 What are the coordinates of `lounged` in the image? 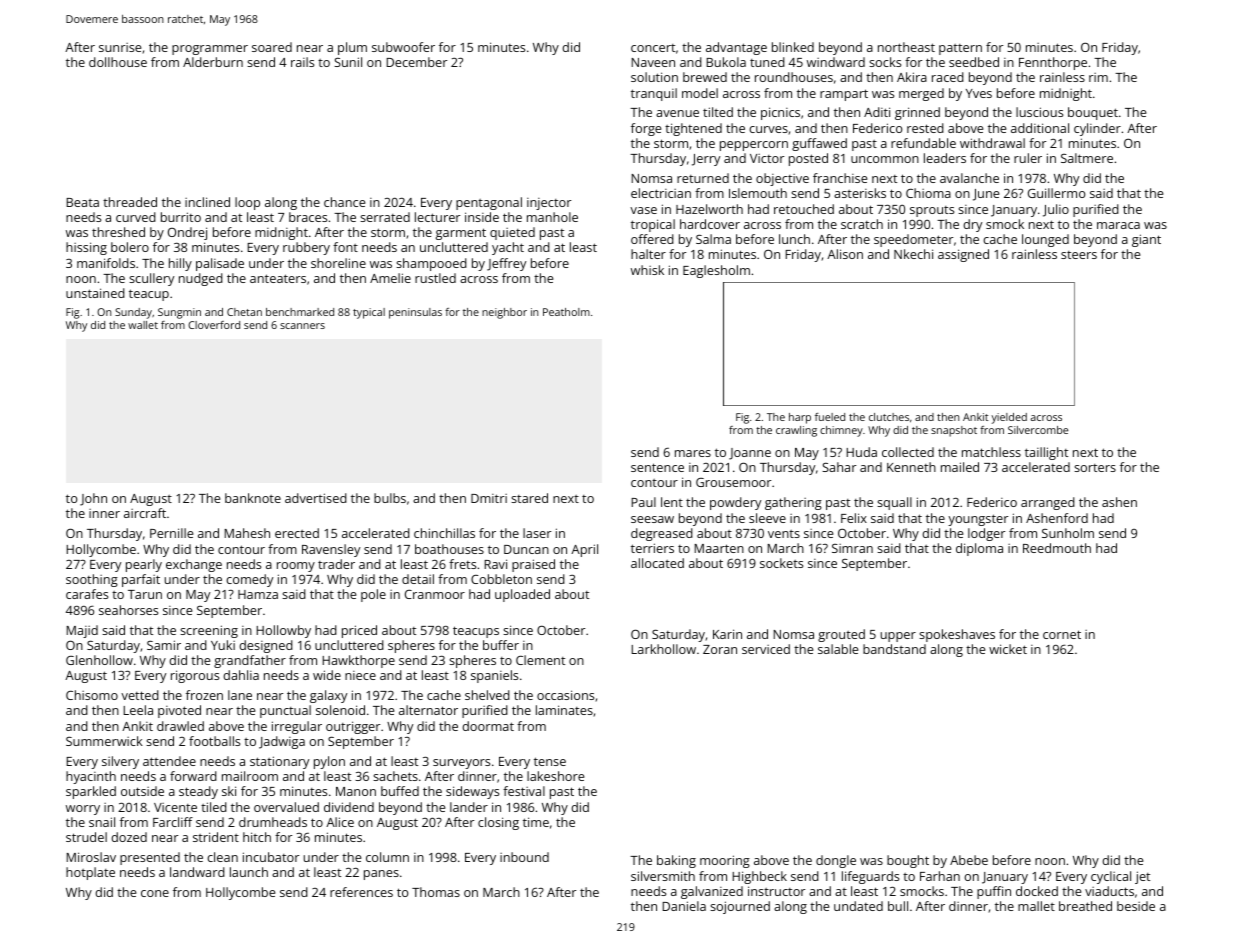 It's located at (1045, 240).
